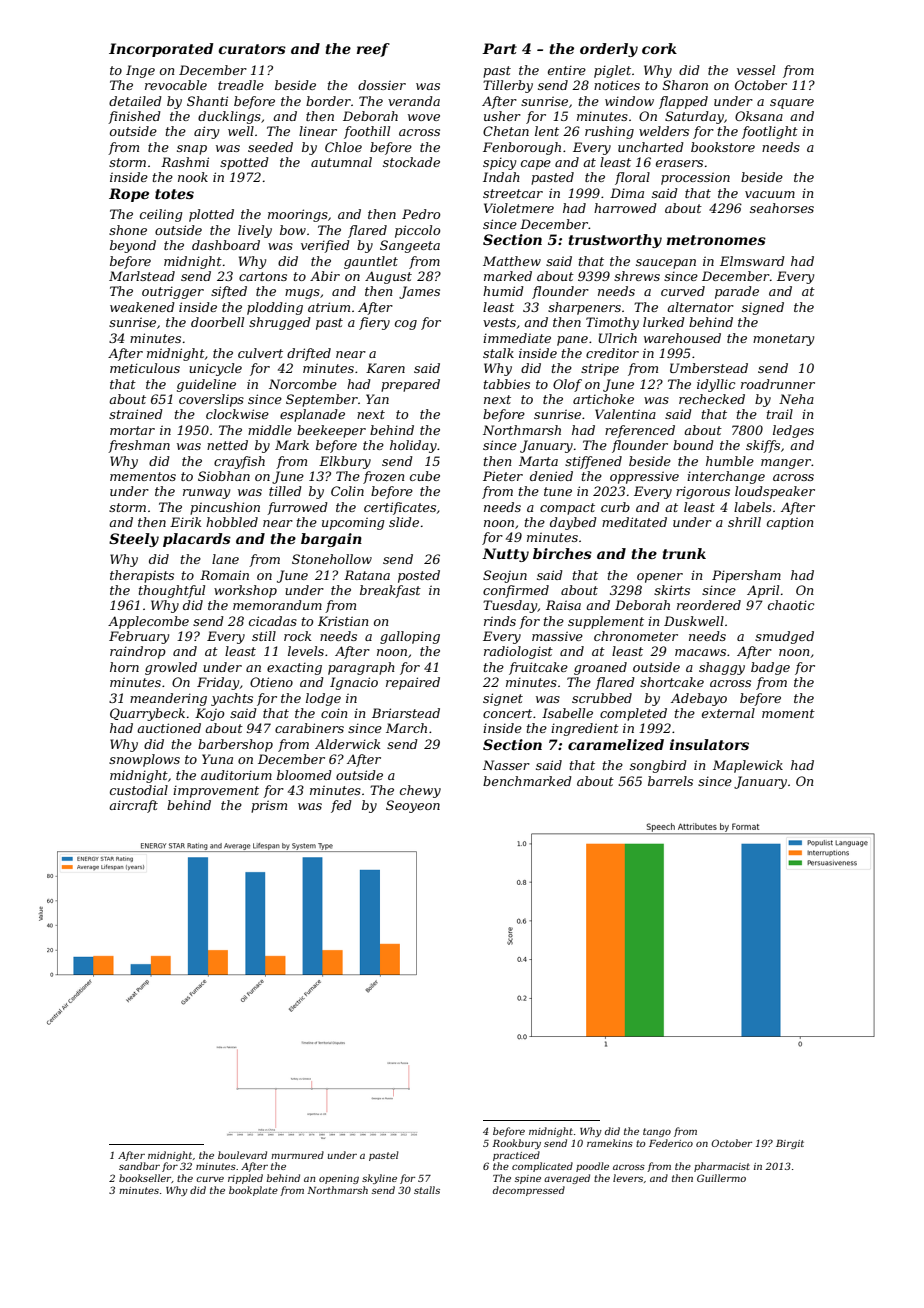 The width and height of the screenshot is (924, 1308). What do you see at coordinates (606, 622) in the screenshot?
I see `supplement` at bounding box center [606, 622].
